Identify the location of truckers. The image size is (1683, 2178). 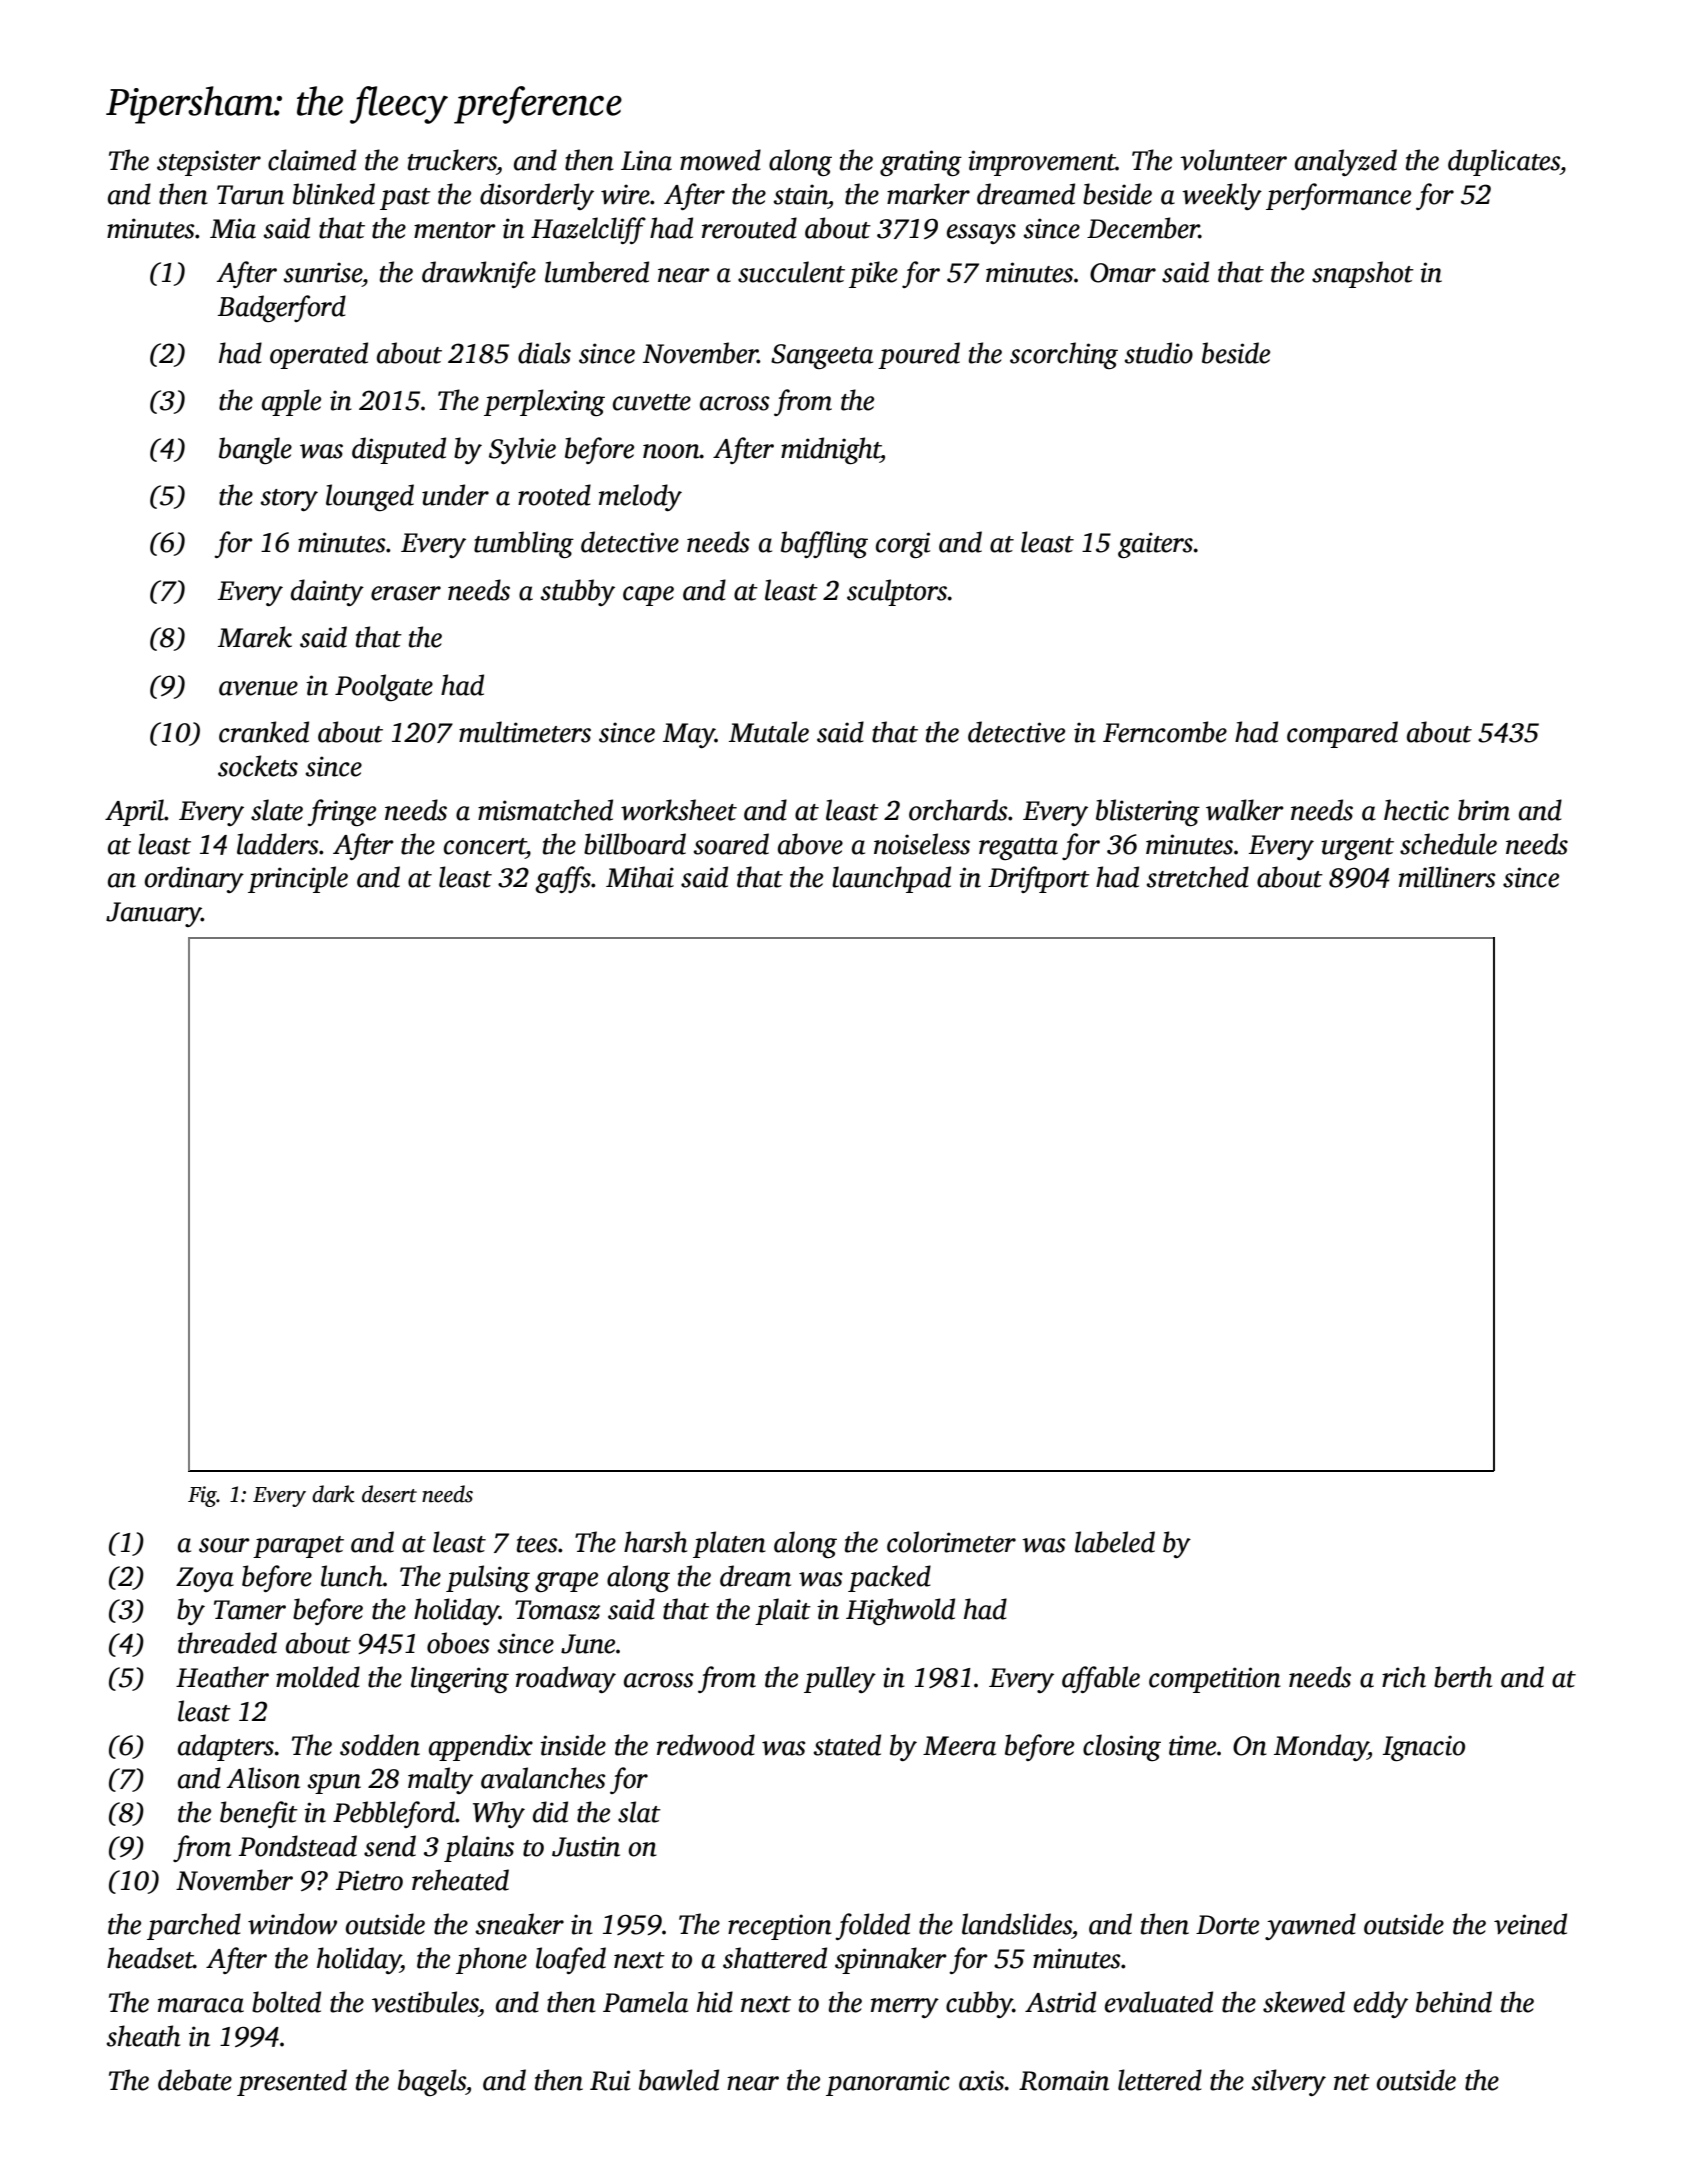
(452, 160).
